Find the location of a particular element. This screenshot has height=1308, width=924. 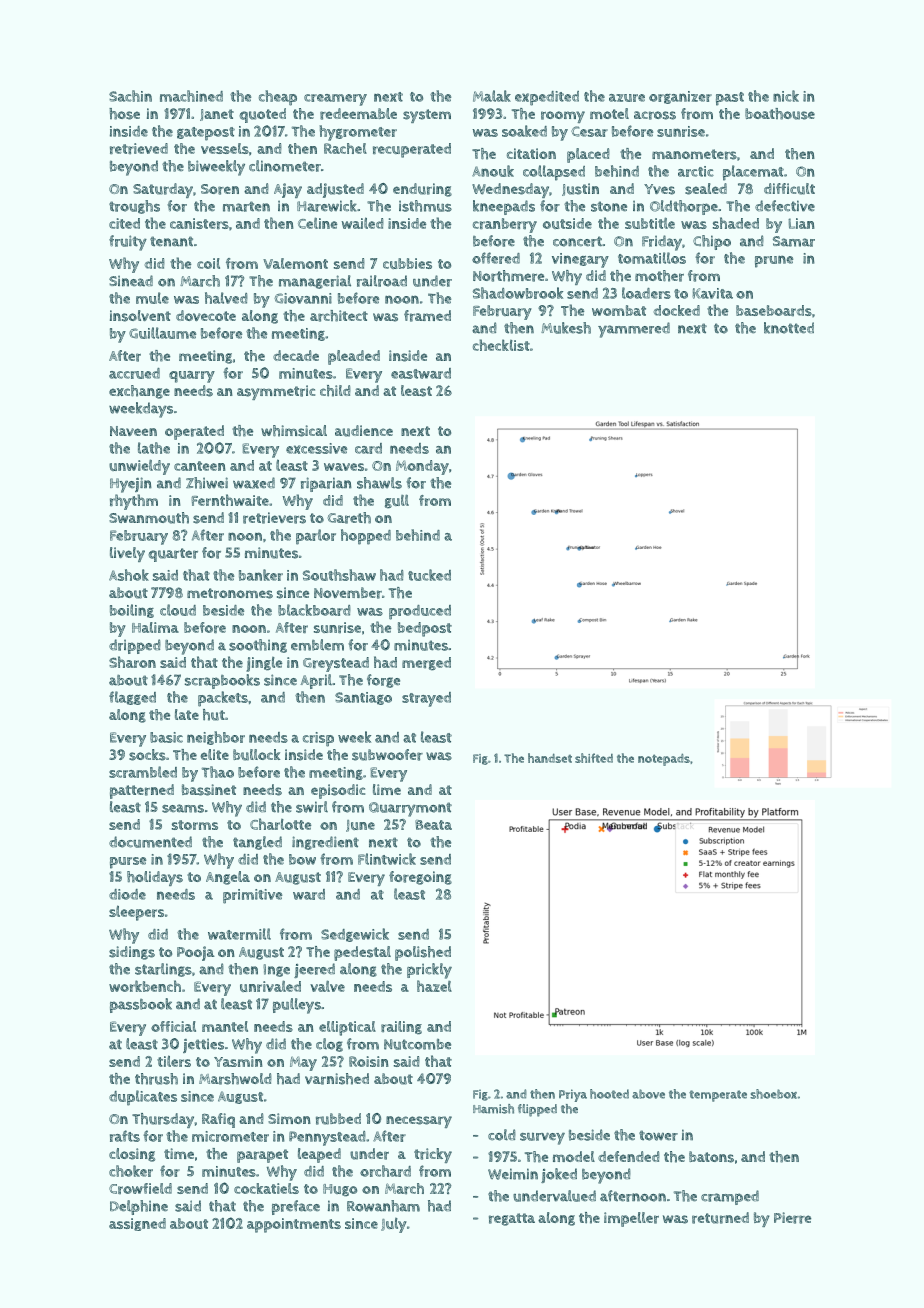

jingle is located at coordinates (264, 664).
